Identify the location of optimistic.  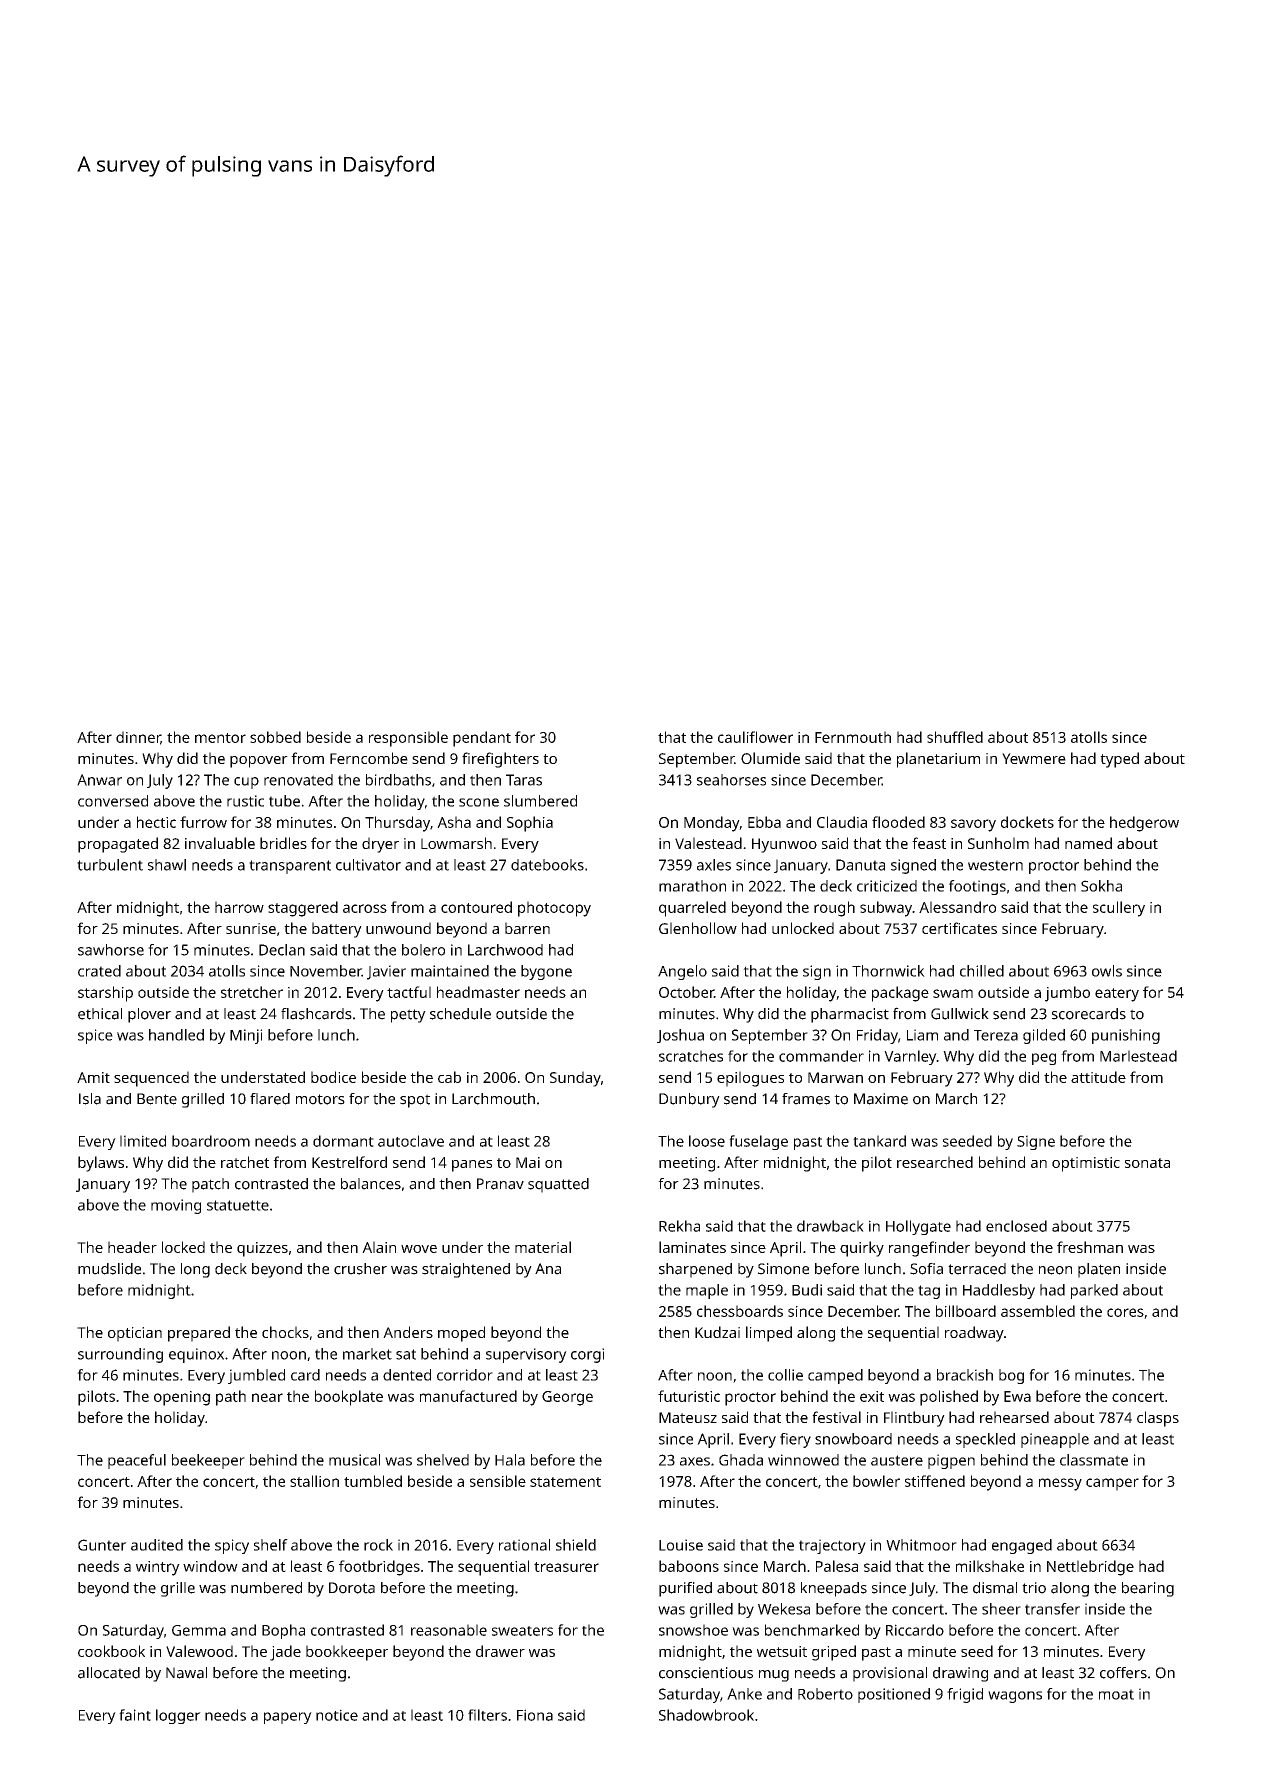
(1086, 1164).
